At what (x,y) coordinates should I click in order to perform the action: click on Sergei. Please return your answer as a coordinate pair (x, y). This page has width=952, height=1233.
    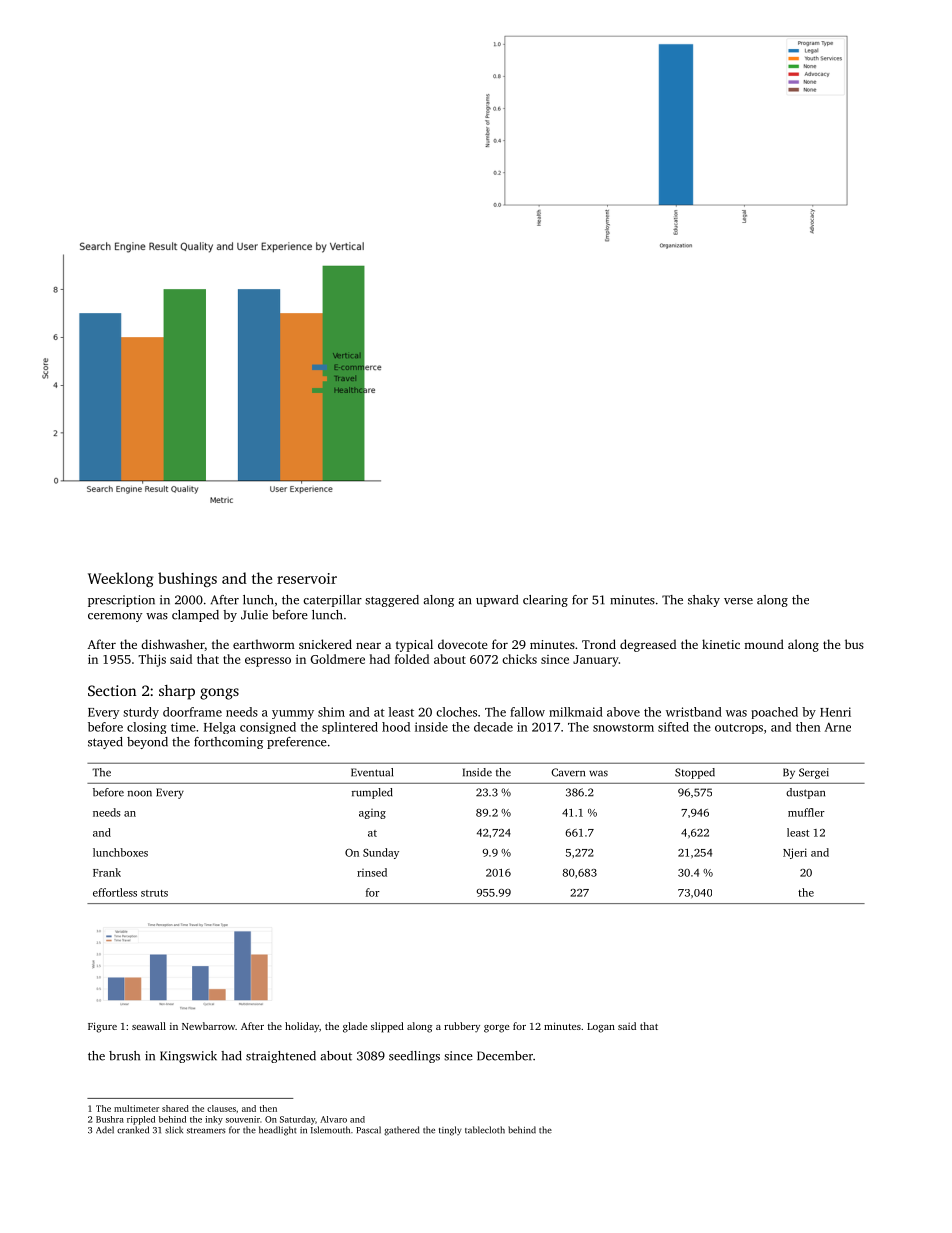
    Looking at the image, I should click on (814, 773).
